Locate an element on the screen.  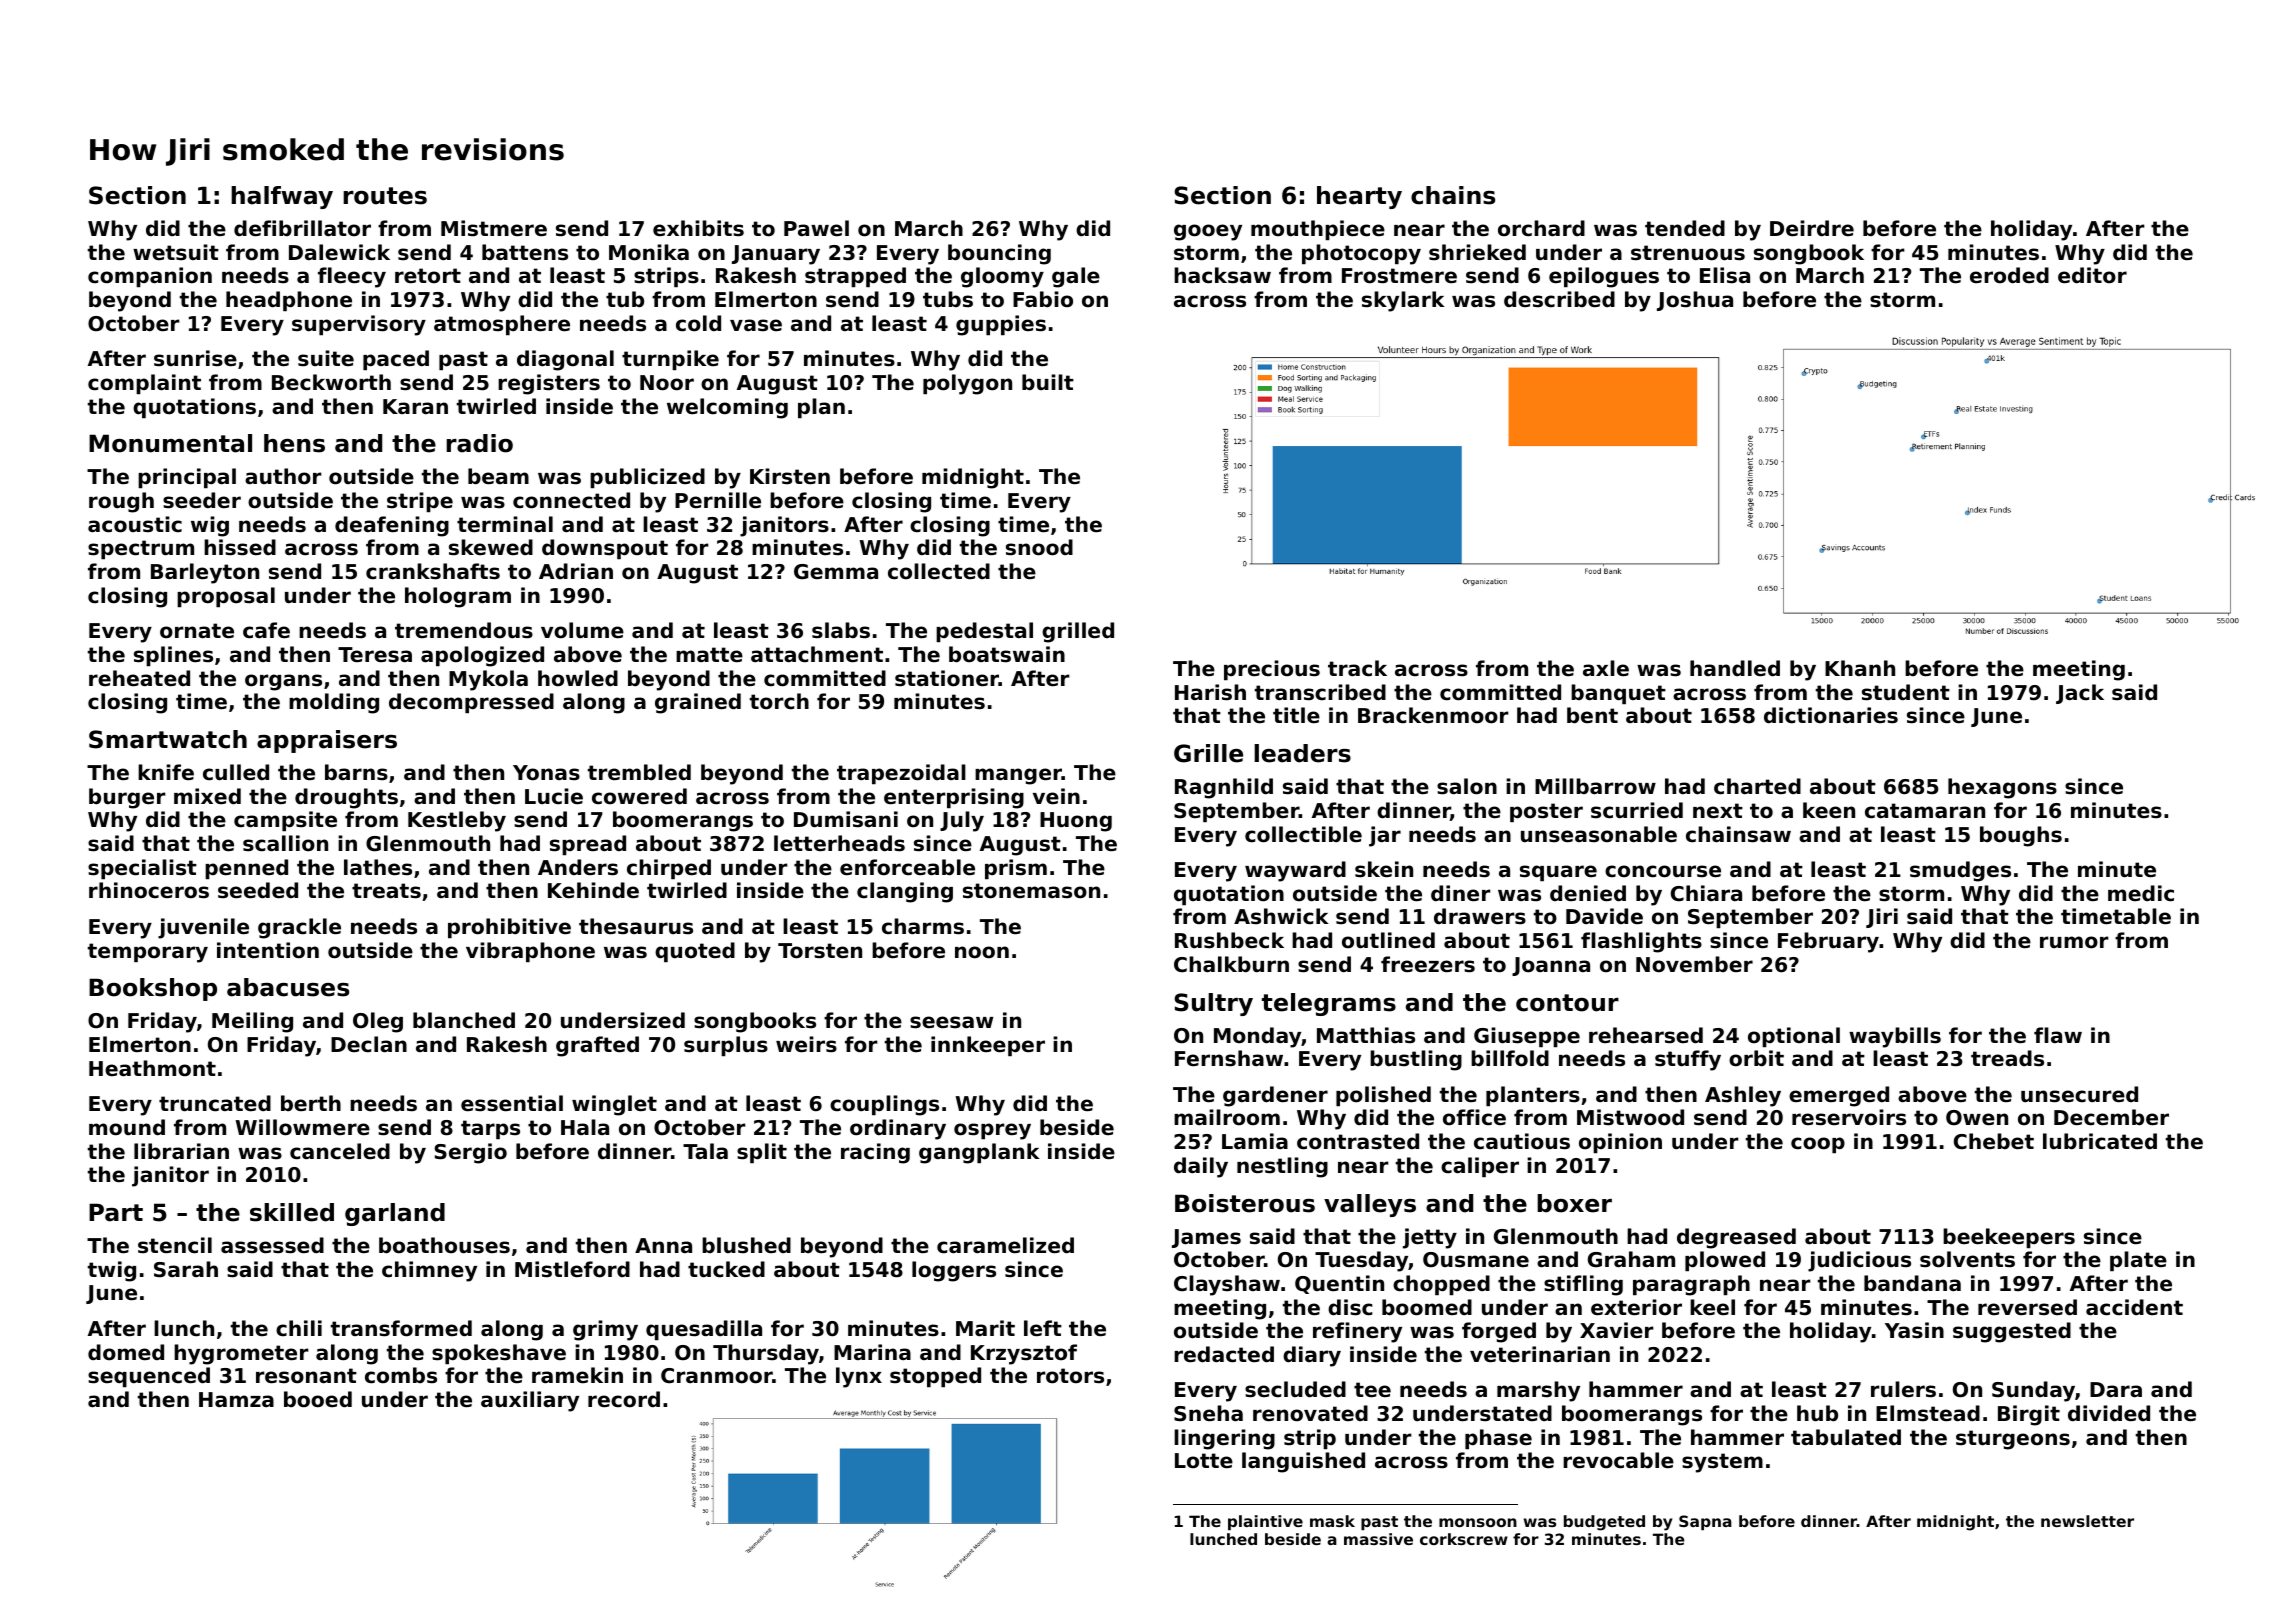
temporary is located at coordinates (148, 953).
